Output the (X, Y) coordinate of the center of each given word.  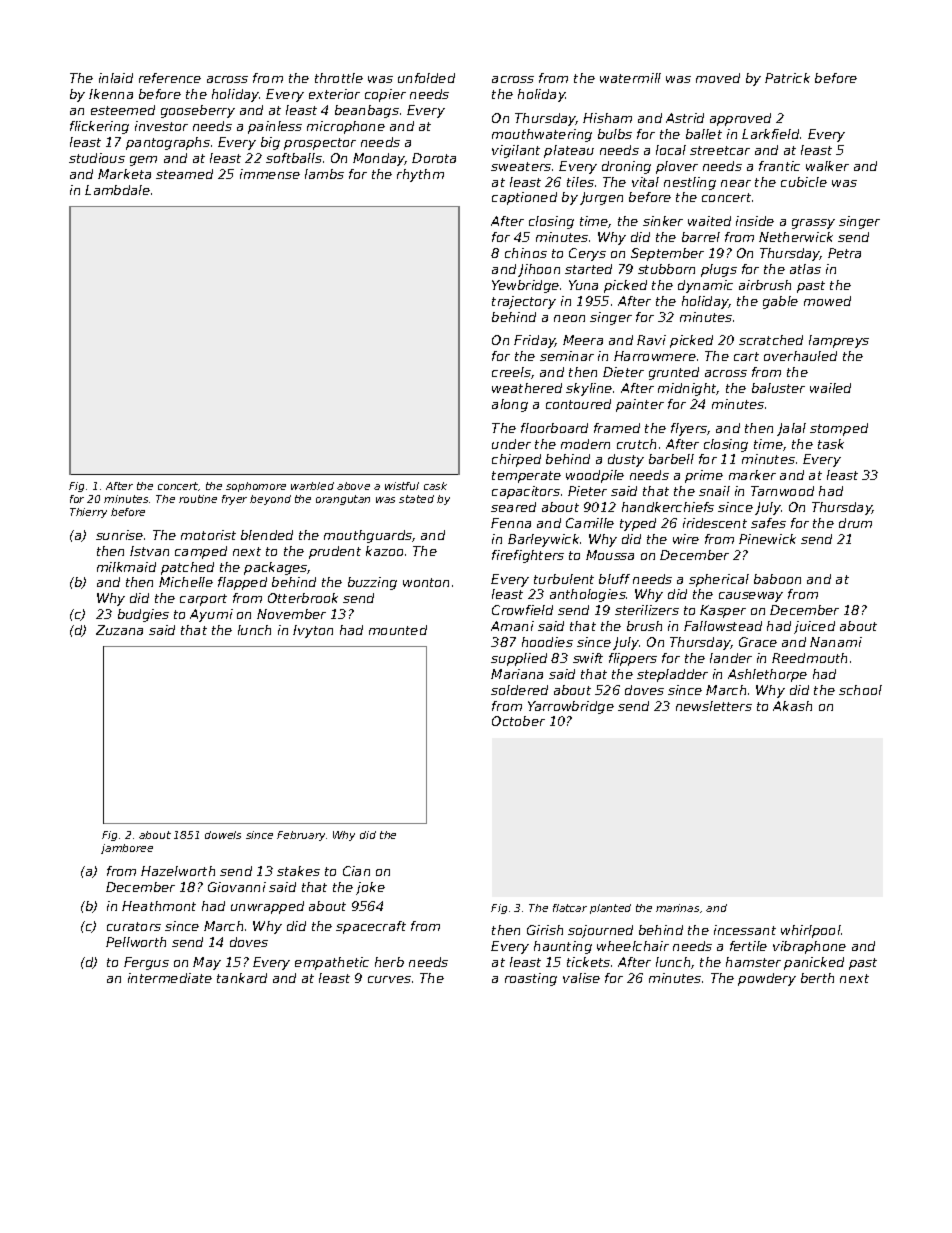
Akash (792, 706)
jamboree (127, 849)
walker (827, 166)
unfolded (426, 78)
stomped (839, 429)
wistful (402, 486)
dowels (223, 835)
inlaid (116, 78)
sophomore (256, 487)
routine (198, 499)
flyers (689, 429)
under (511, 444)
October (518, 721)
